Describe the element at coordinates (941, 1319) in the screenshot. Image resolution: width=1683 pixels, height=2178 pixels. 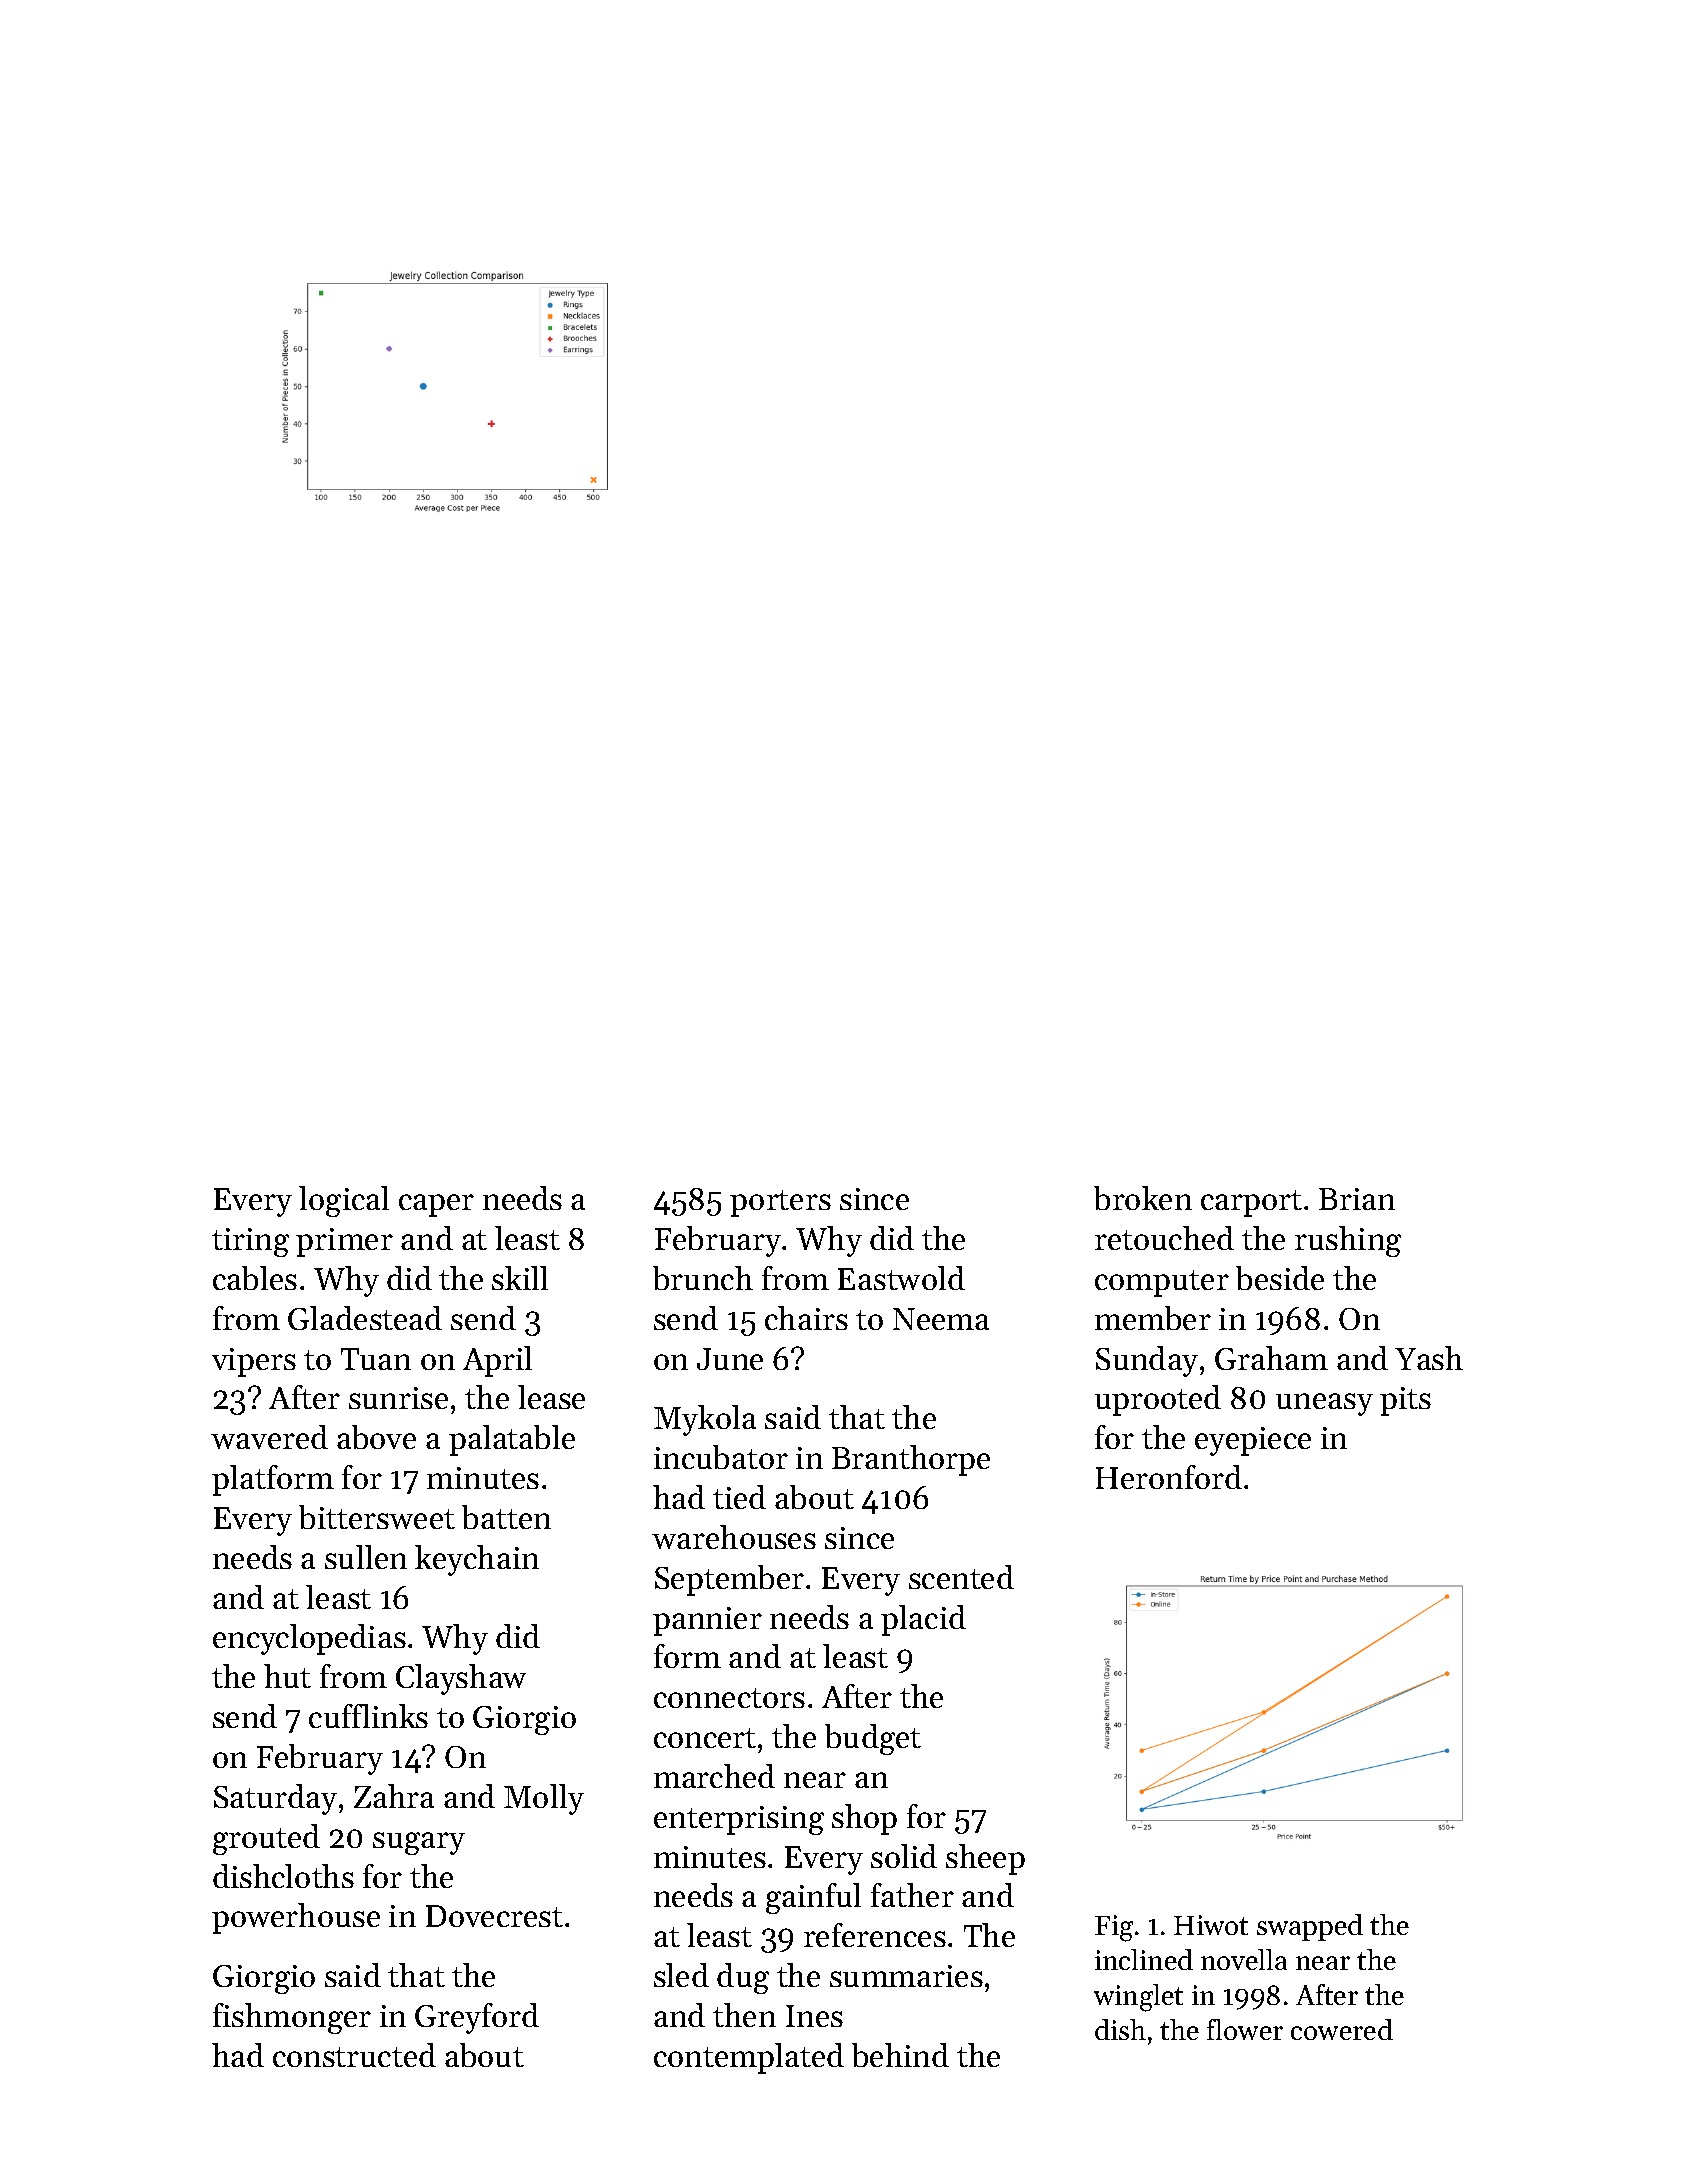
I see `Neema` at that location.
